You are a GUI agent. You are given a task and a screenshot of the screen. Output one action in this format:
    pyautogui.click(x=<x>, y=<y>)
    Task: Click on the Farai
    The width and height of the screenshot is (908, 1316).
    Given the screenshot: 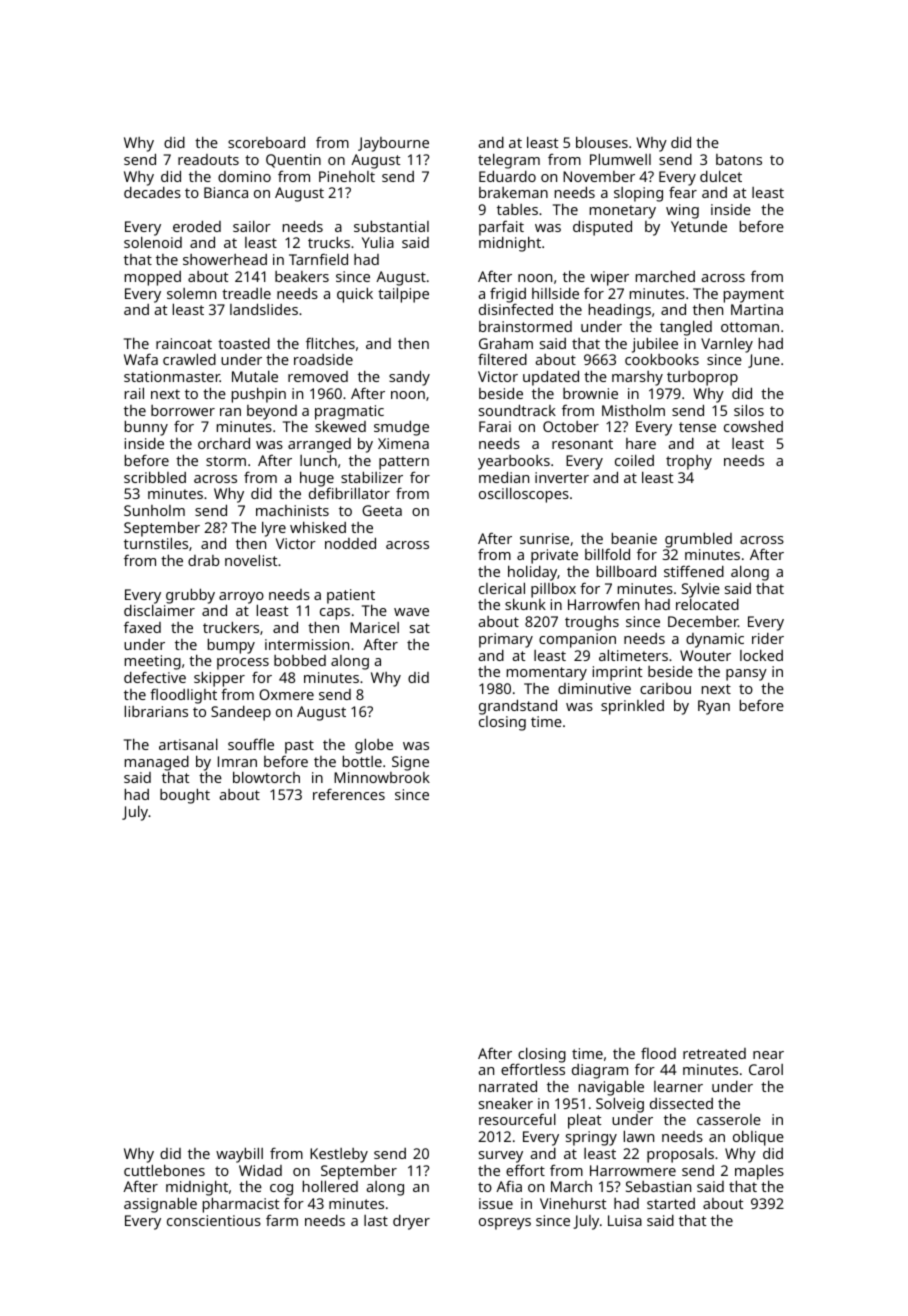 What is the action you would take?
    pyautogui.click(x=495, y=426)
